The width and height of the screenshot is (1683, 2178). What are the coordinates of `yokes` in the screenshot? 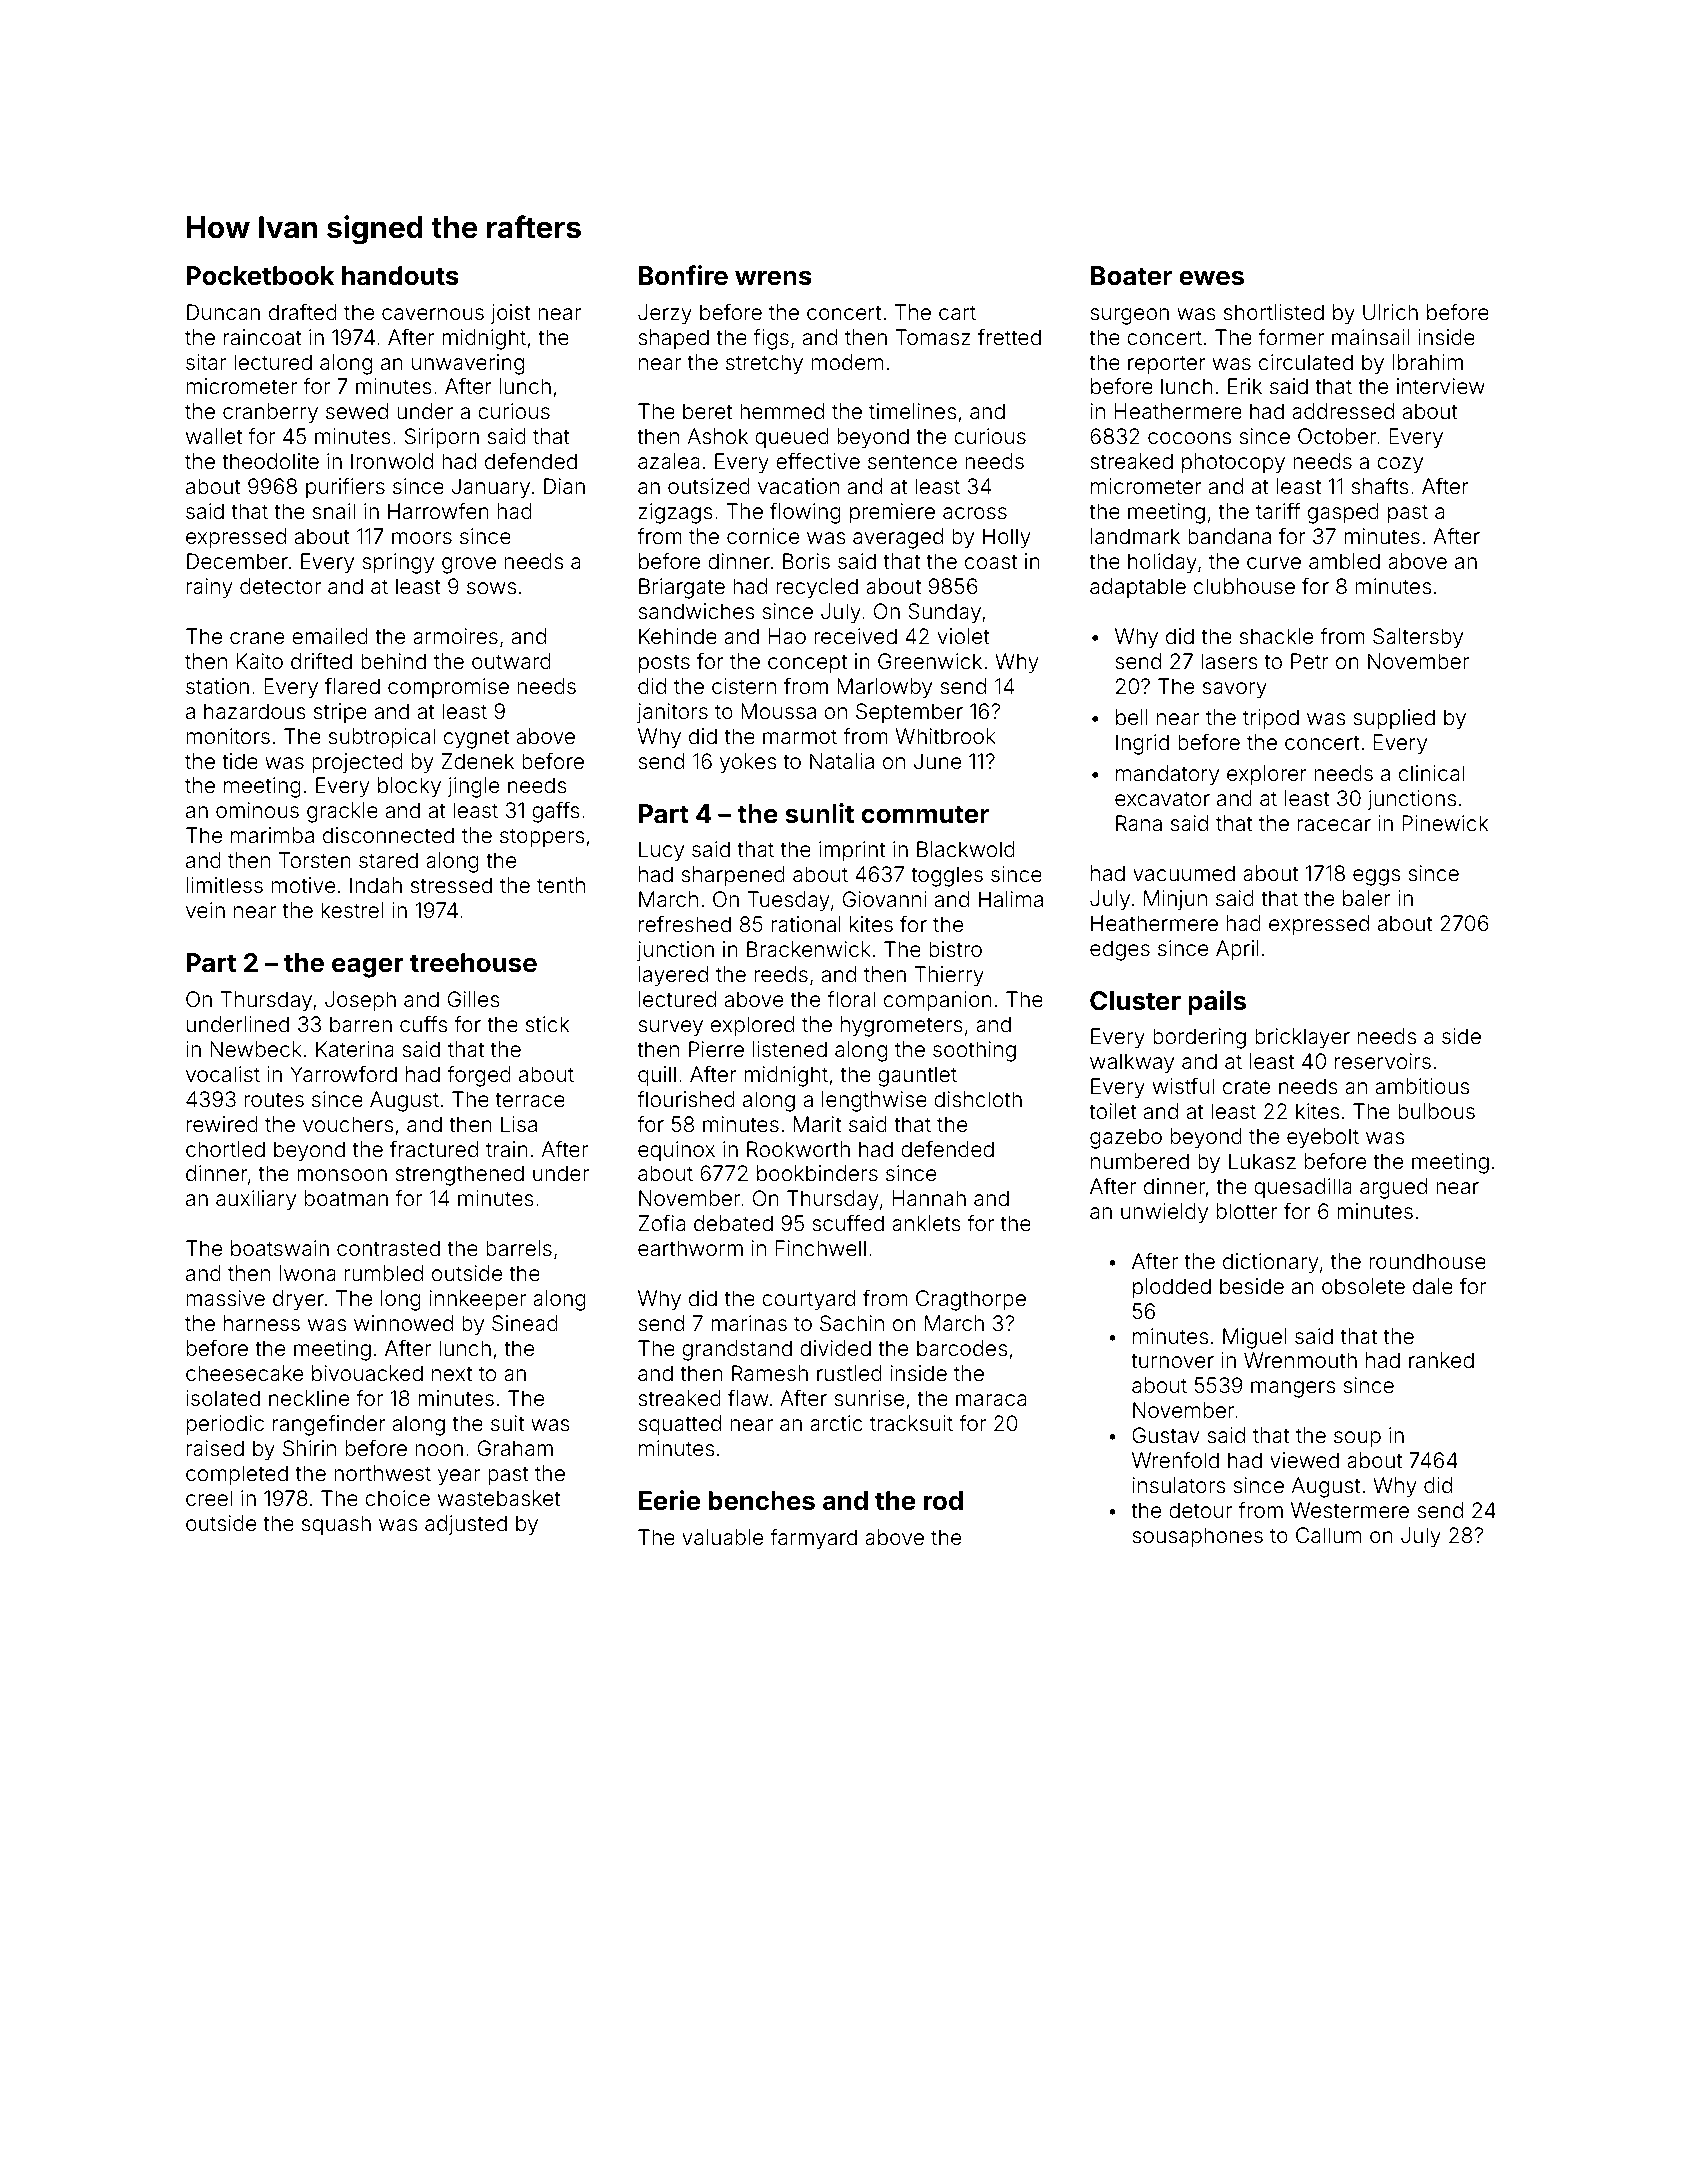 It's located at (748, 763).
